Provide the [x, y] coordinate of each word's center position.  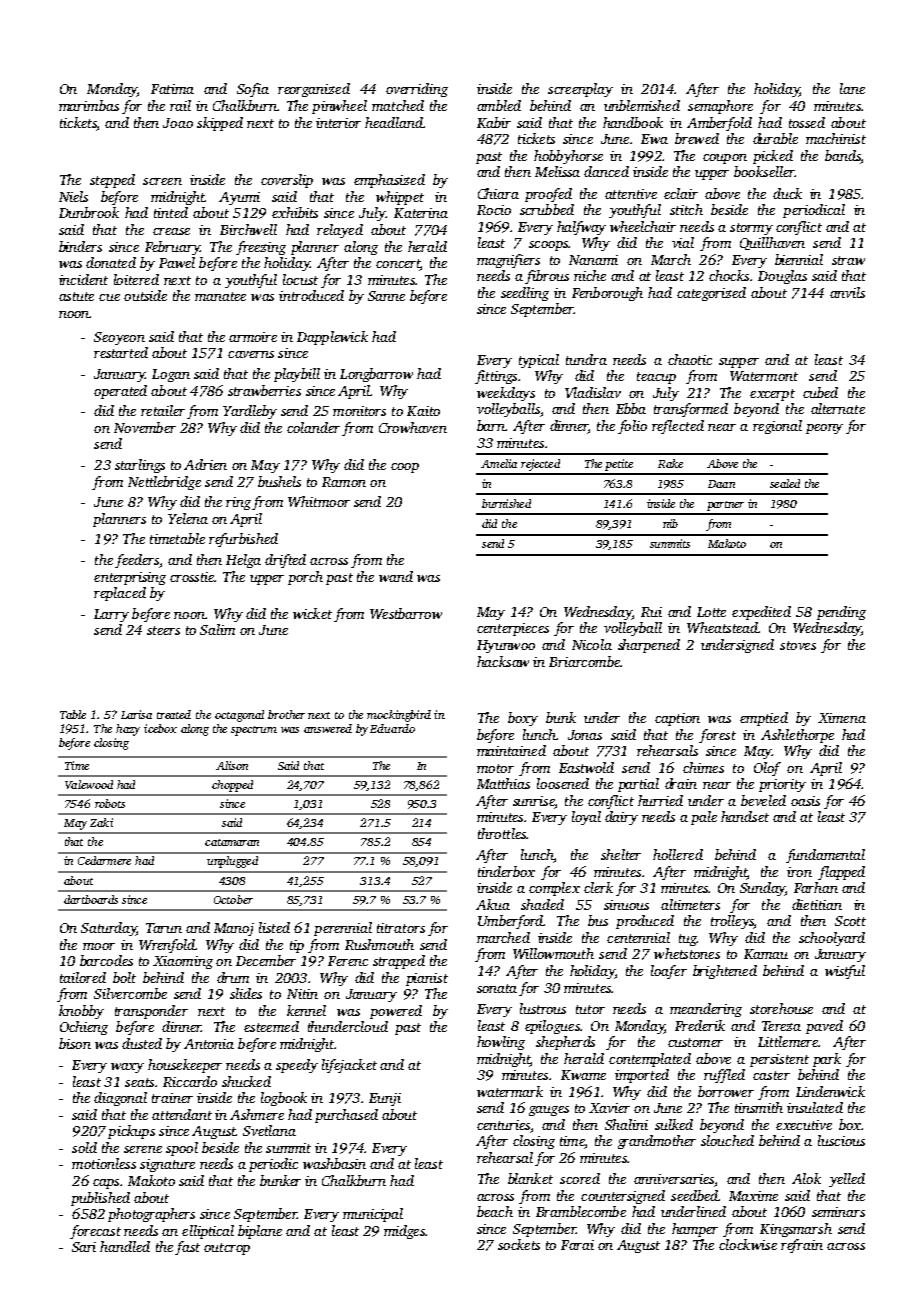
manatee [220, 296]
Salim [217, 629]
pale [704, 818]
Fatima [172, 89]
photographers [151, 1215]
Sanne [386, 296]
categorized [711, 294]
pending [841, 613]
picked [773, 157]
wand [396, 576]
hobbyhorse [568, 157]
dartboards [91, 899]
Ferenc [348, 961]
